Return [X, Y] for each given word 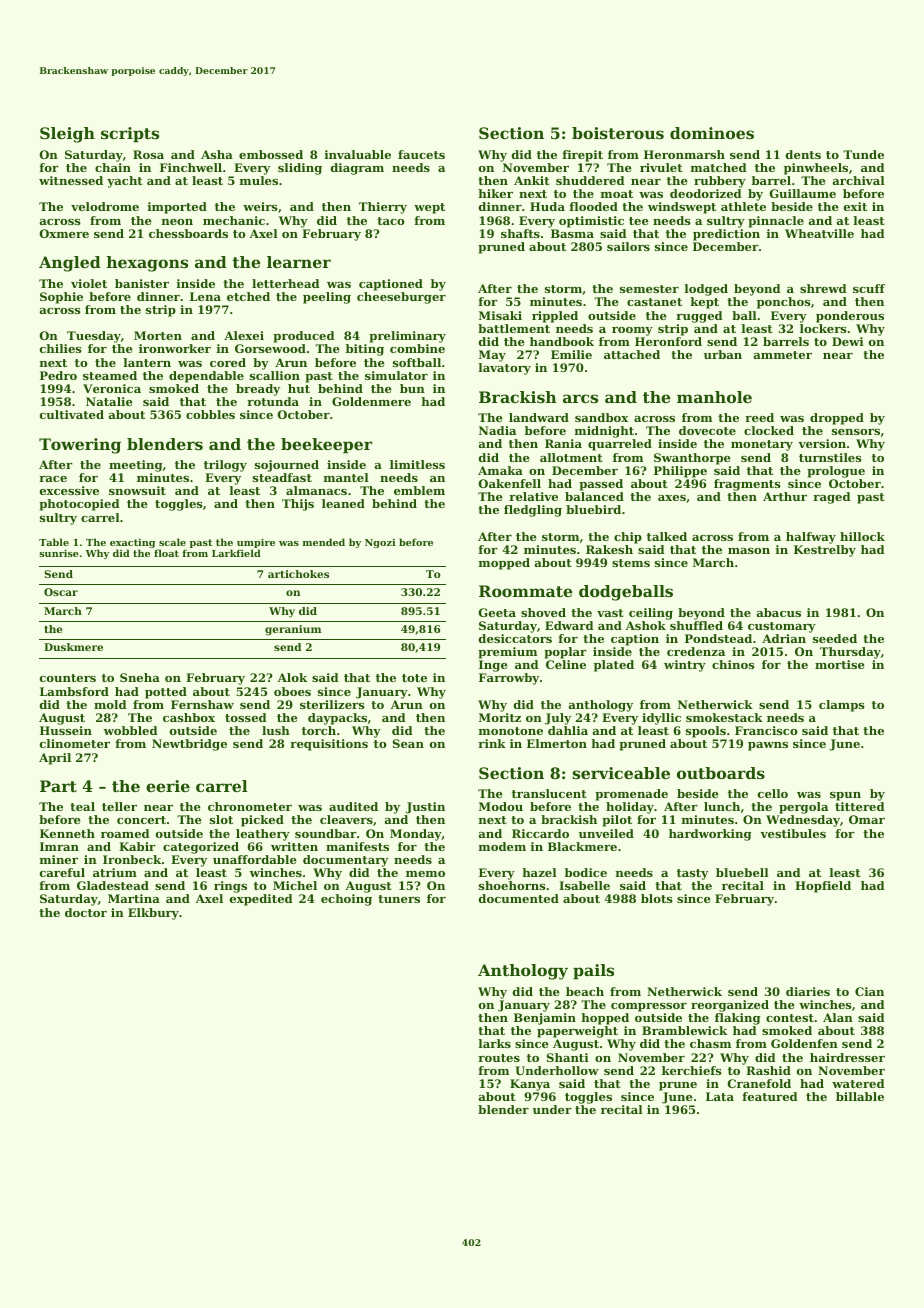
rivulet [661, 167]
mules [259, 180]
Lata [720, 1096]
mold [110, 704]
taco [390, 221]
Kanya [530, 1085]
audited [353, 806]
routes [499, 1058]
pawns [768, 746]
